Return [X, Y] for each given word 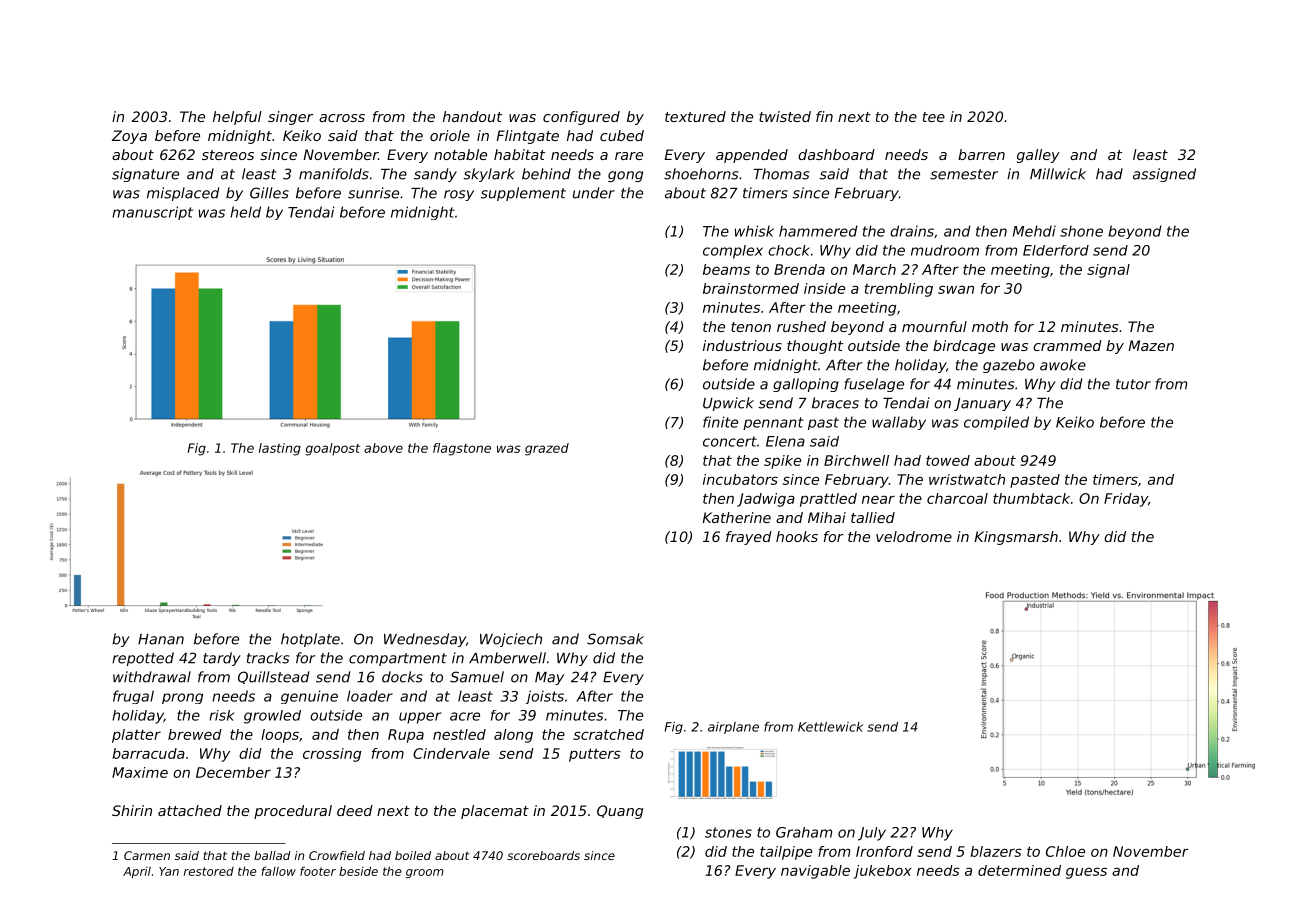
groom [425, 873]
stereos [228, 155]
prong [182, 698]
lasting [280, 449]
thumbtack [1031, 498]
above [383, 448]
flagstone [462, 449]
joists [544, 697]
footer [318, 871]
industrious [742, 345]
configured [581, 118]
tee [934, 117]
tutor [1133, 384]
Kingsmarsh [1016, 538]
